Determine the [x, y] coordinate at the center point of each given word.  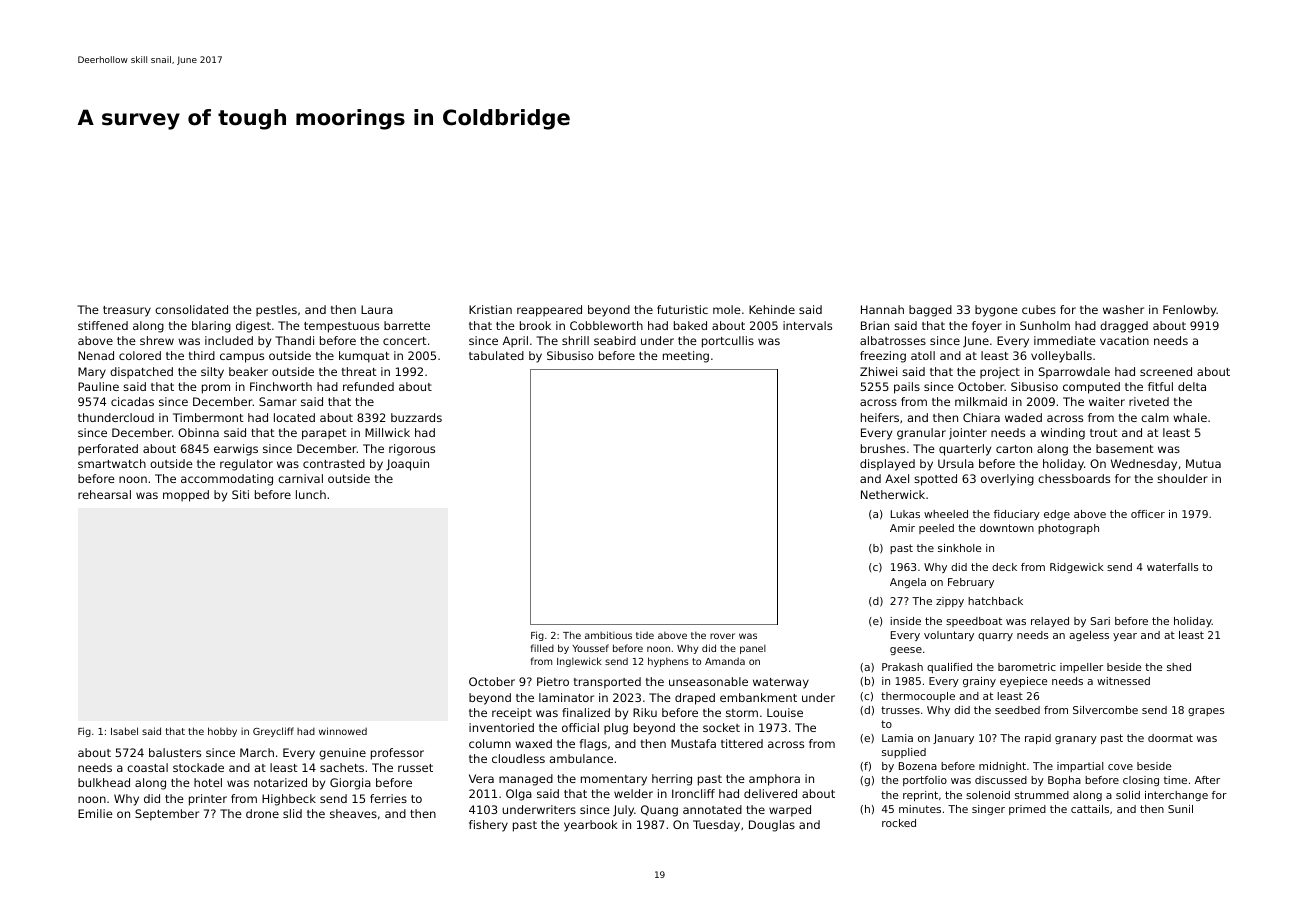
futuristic [682, 309]
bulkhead [104, 782]
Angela [908, 583]
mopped [186, 496]
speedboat [974, 622]
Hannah [882, 309]
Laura [377, 309]
